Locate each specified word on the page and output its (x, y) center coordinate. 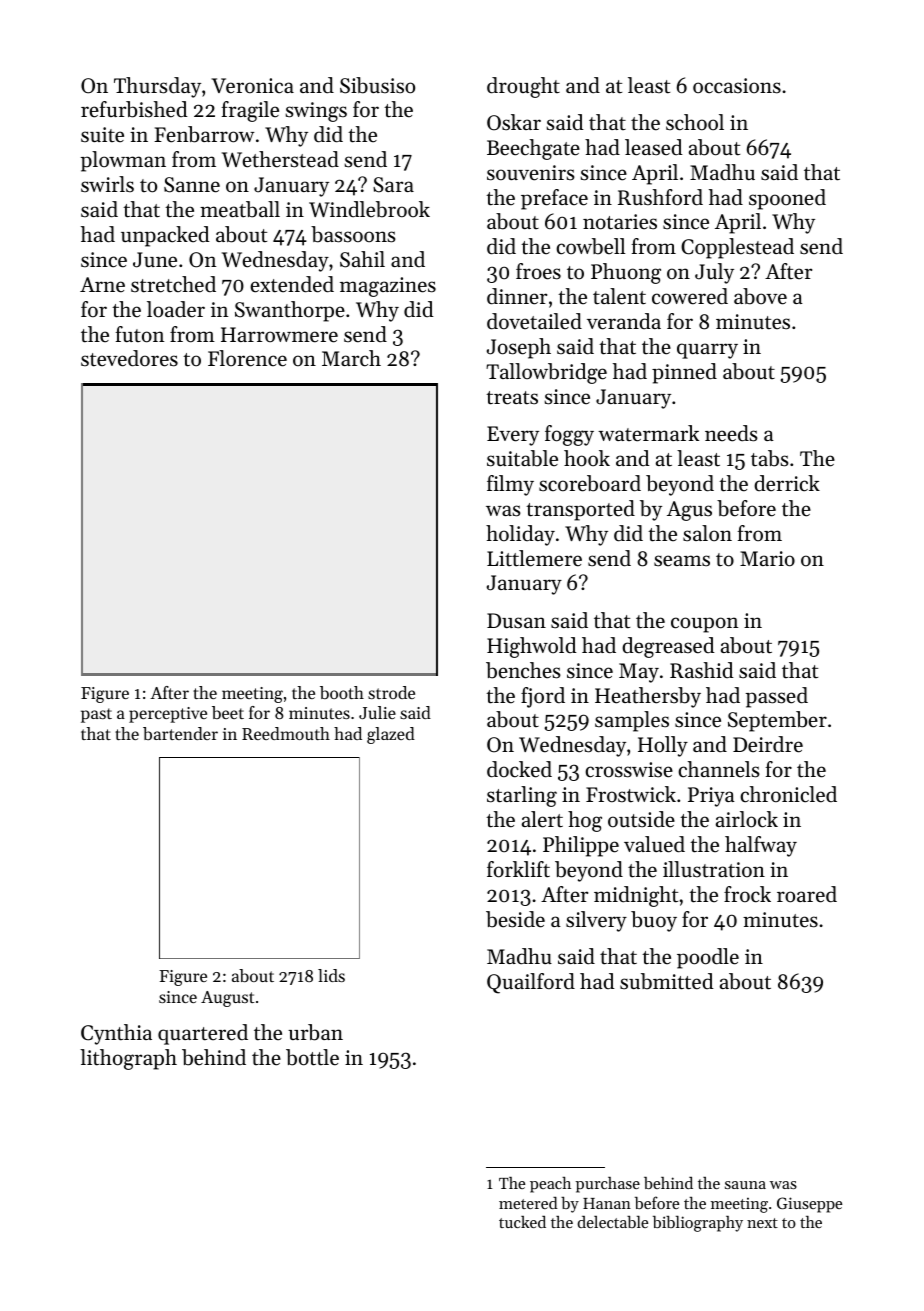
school (695, 122)
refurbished (134, 109)
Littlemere (534, 558)
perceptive (168, 715)
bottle (312, 1057)
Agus (689, 511)
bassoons (353, 234)
